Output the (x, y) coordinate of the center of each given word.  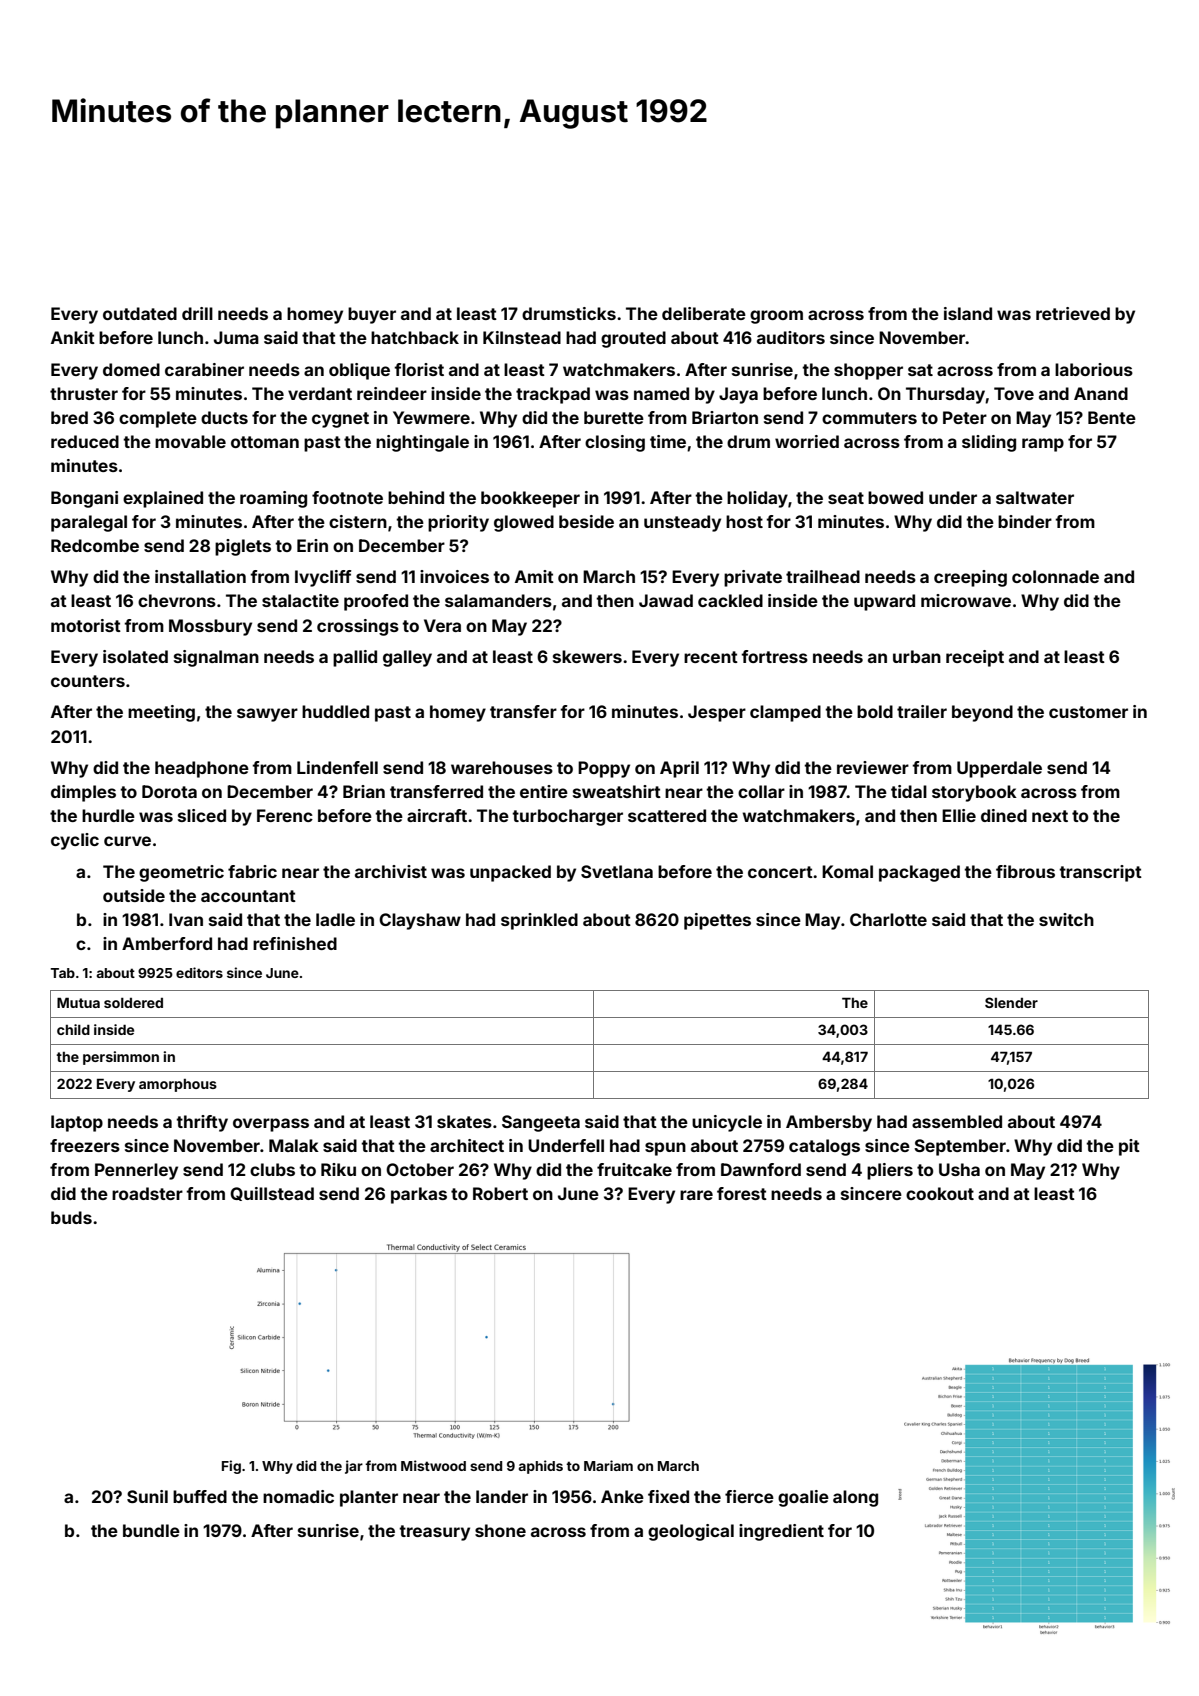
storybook (974, 793)
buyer (372, 315)
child (73, 1029)
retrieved (1073, 313)
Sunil (147, 1496)
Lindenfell (337, 767)
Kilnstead (522, 337)
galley (407, 658)
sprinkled (539, 921)
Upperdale (999, 769)
